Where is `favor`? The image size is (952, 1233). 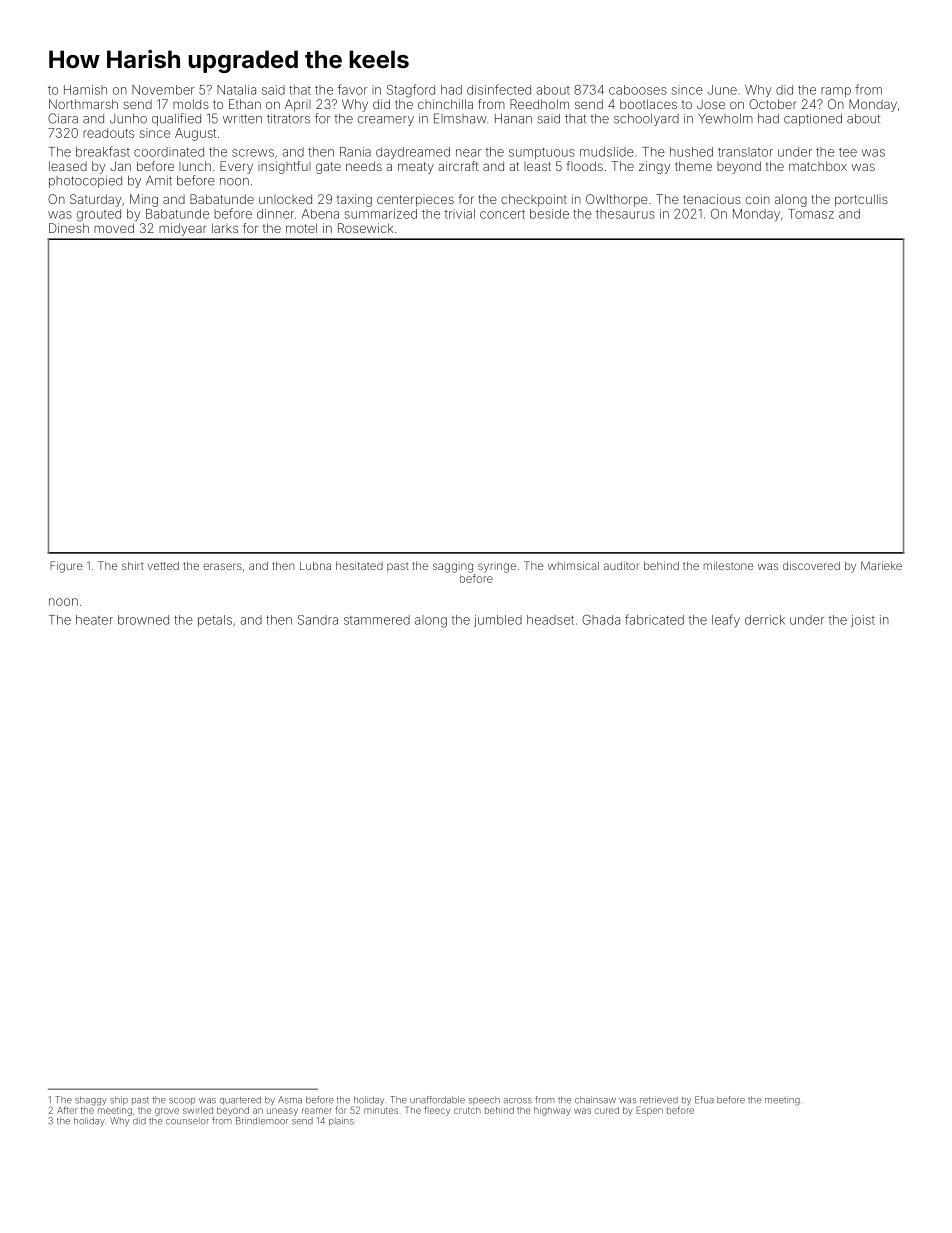 favor is located at coordinates (352, 89).
